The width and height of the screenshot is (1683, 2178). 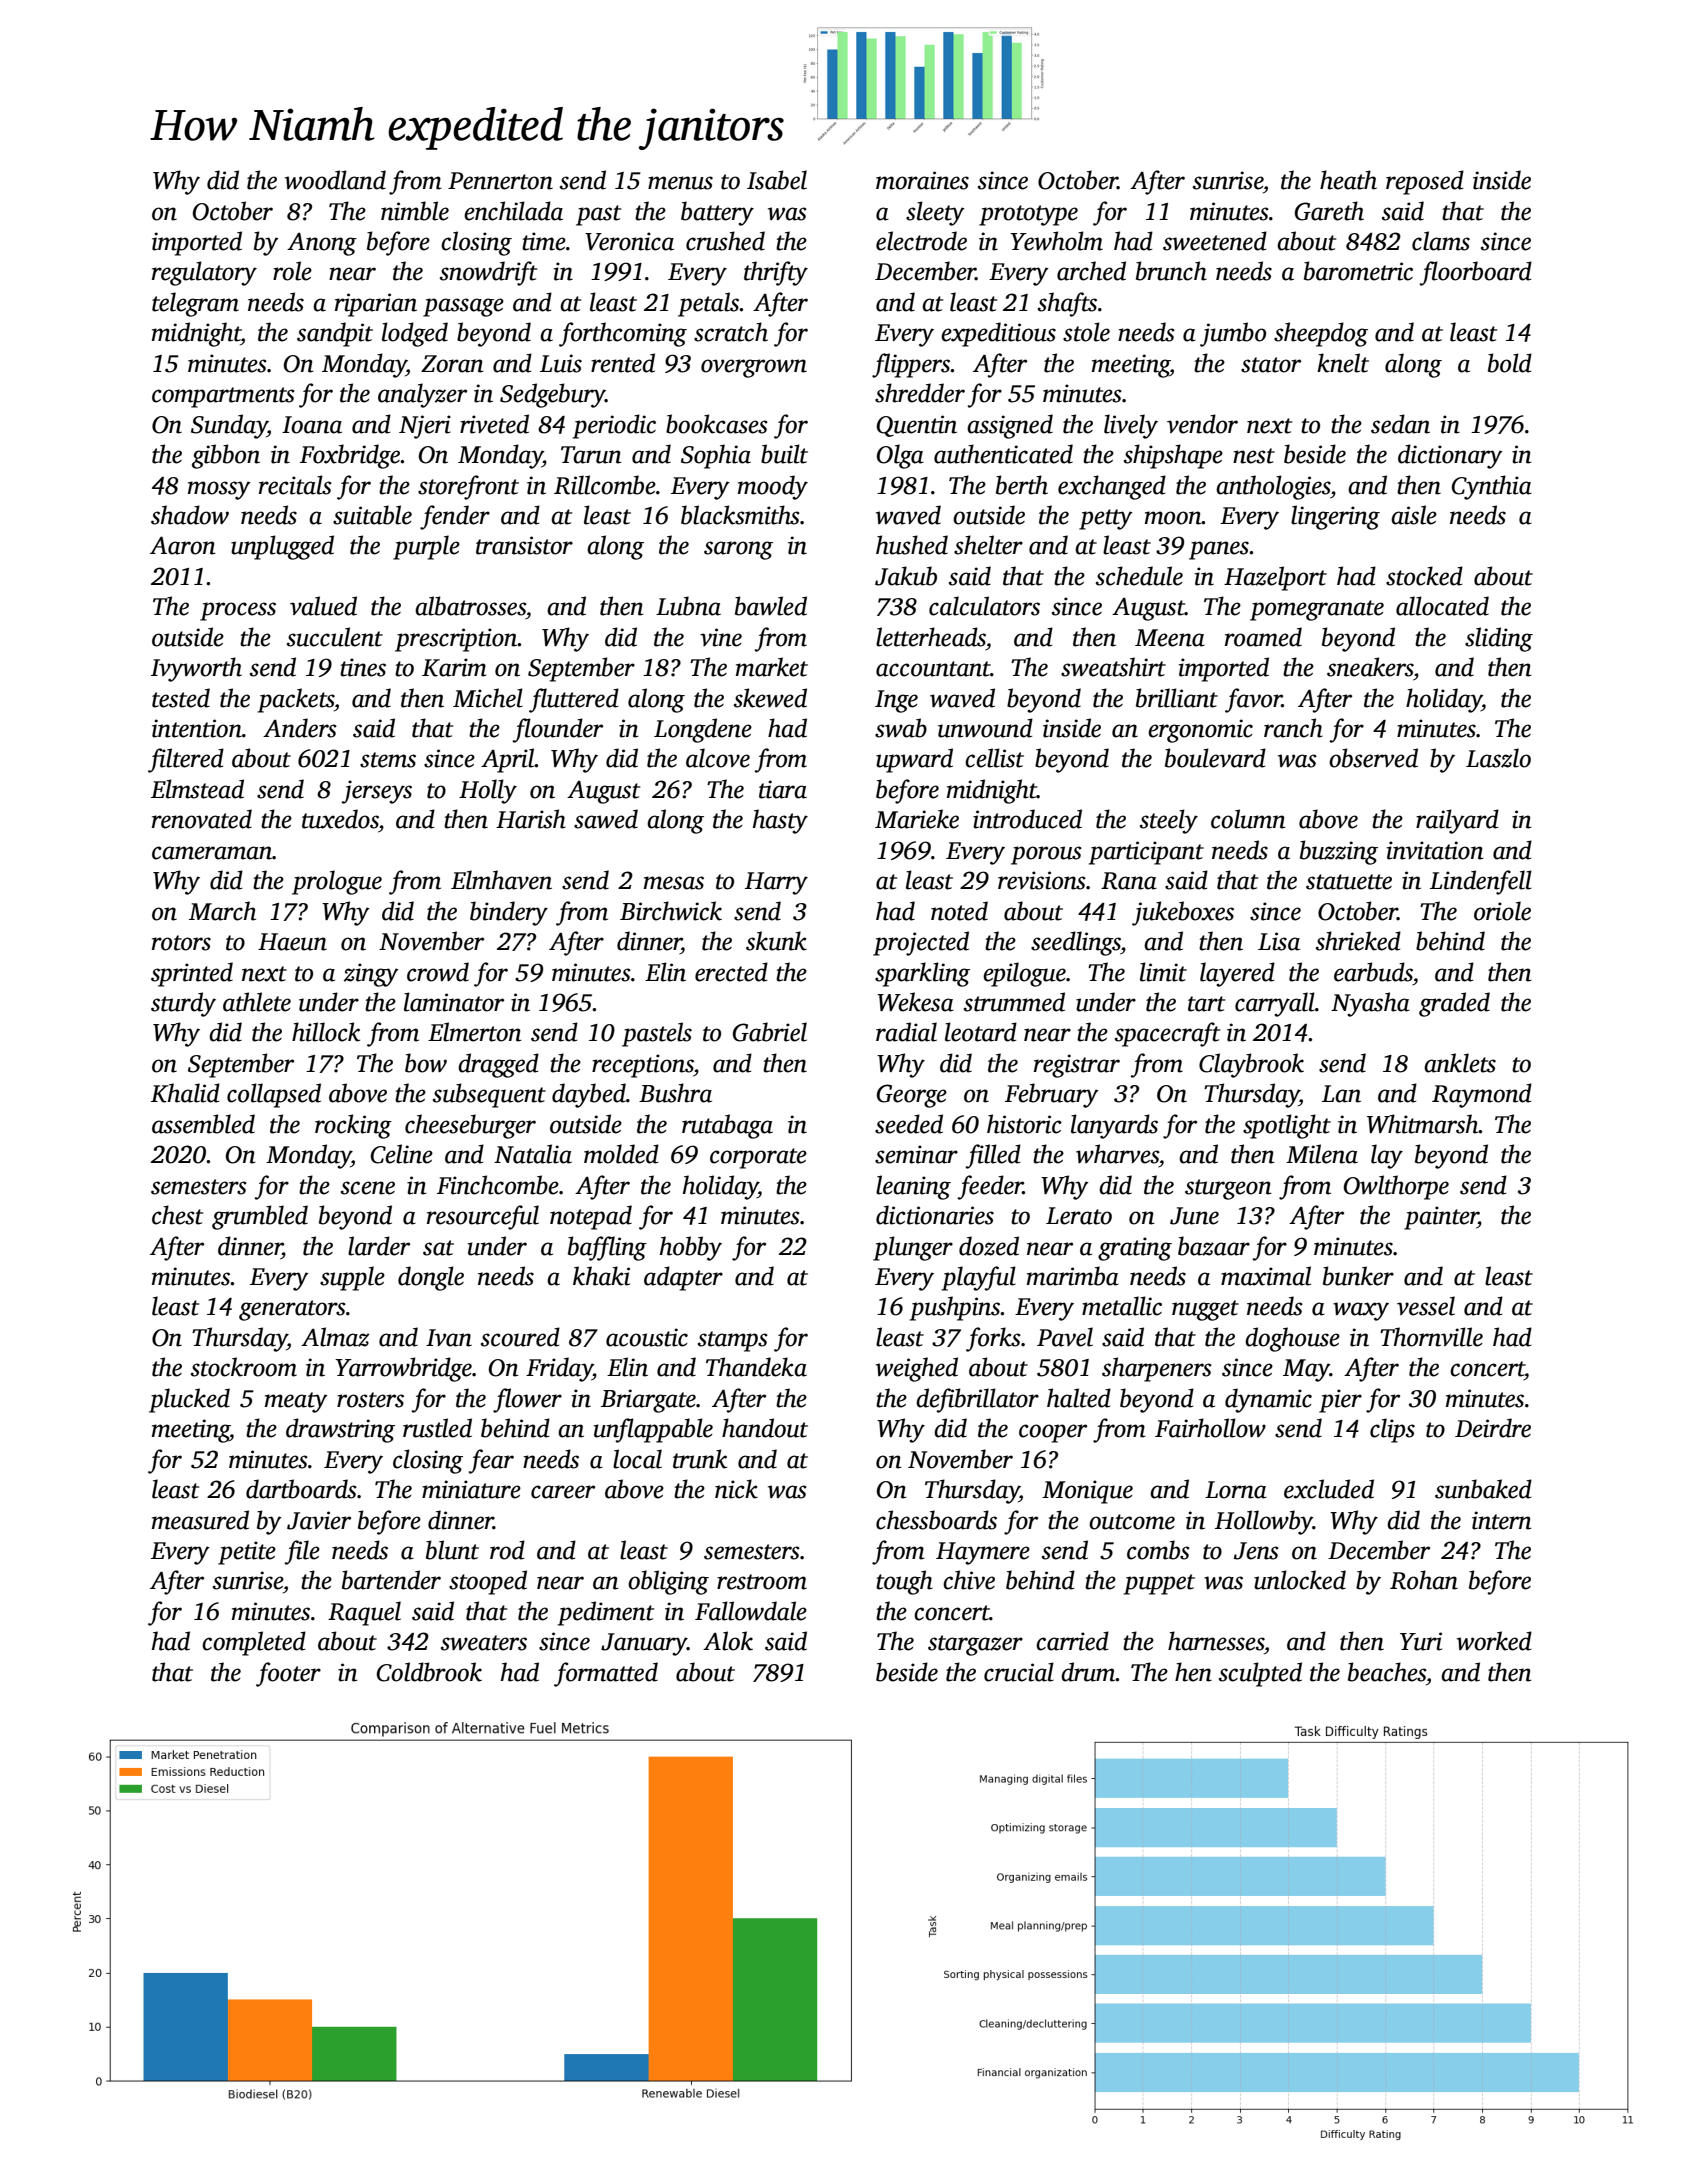 What do you see at coordinates (1260, 1674) in the screenshot?
I see `sculpted` at bounding box center [1260, 1674].
